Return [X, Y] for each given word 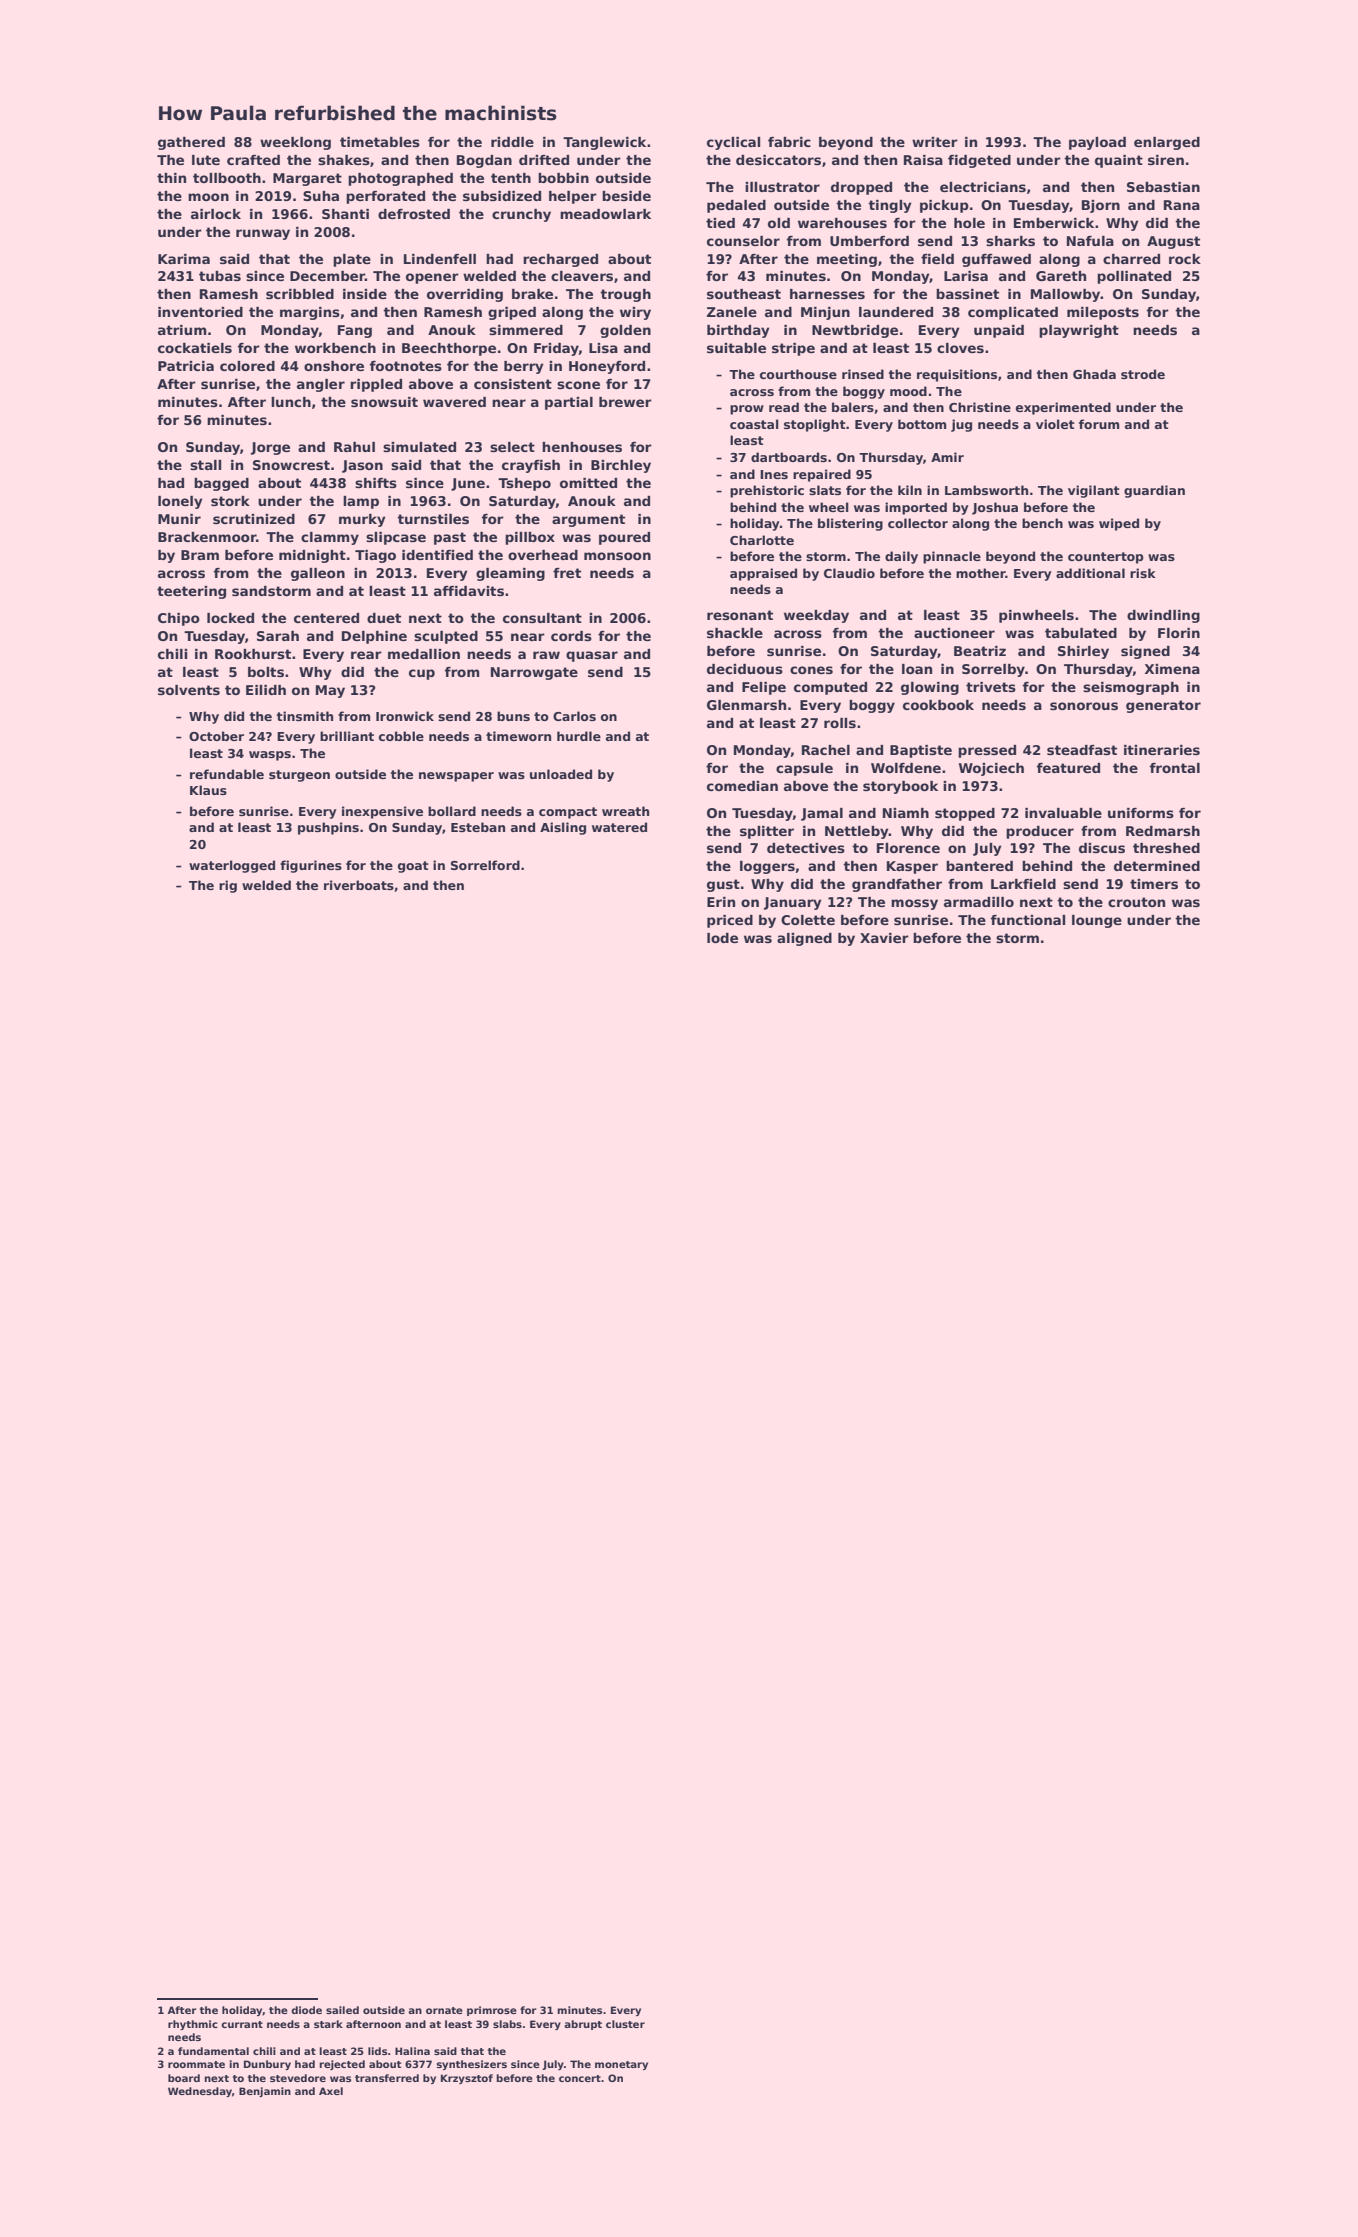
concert [580, 2078]
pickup [944, 206]
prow [747, 410]
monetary [621, 2065]
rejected [342, 2065]
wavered [454, 402]
